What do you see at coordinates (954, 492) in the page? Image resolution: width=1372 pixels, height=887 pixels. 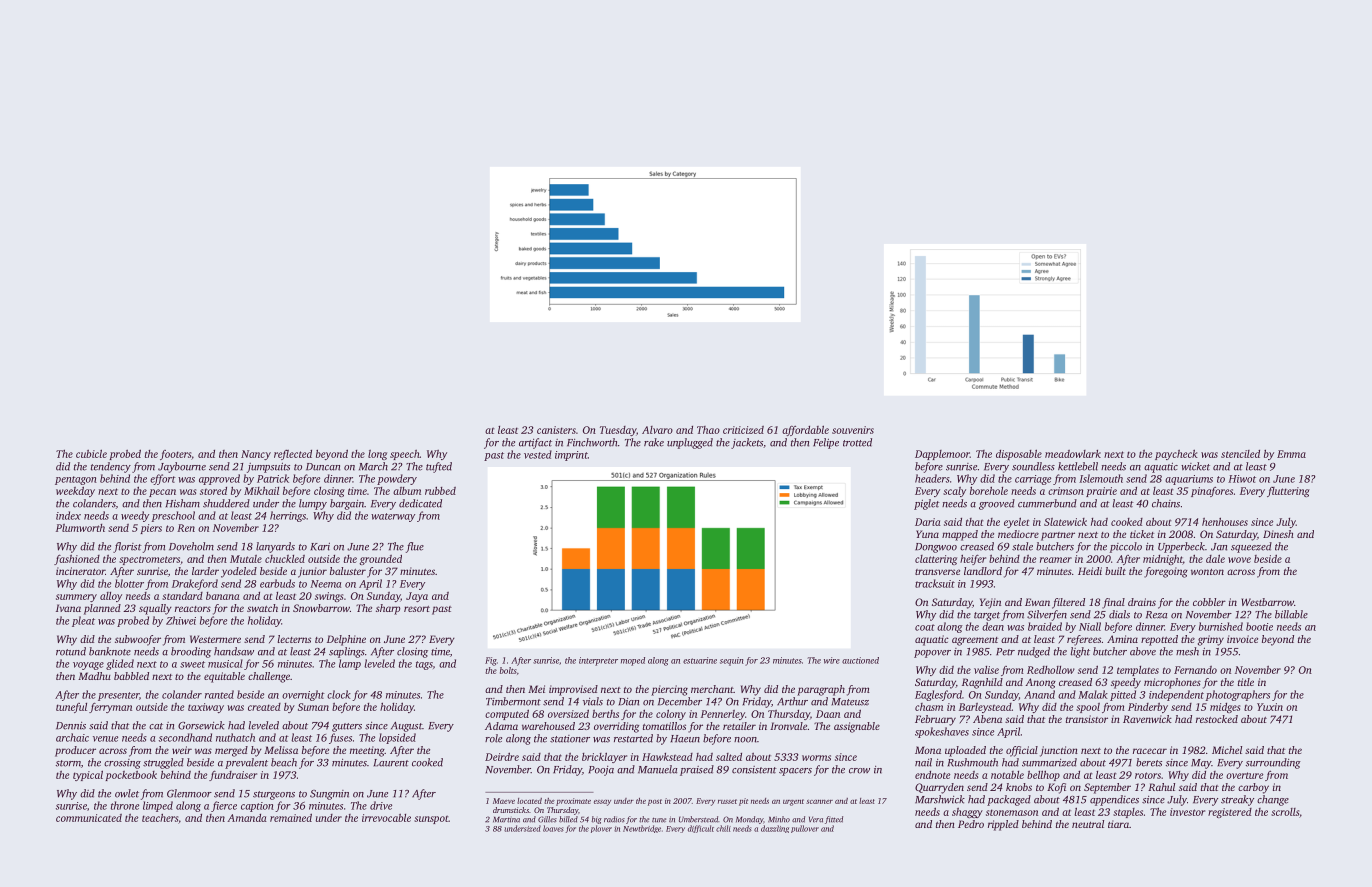 I see `scaly` at bounding box center [954, 492].
